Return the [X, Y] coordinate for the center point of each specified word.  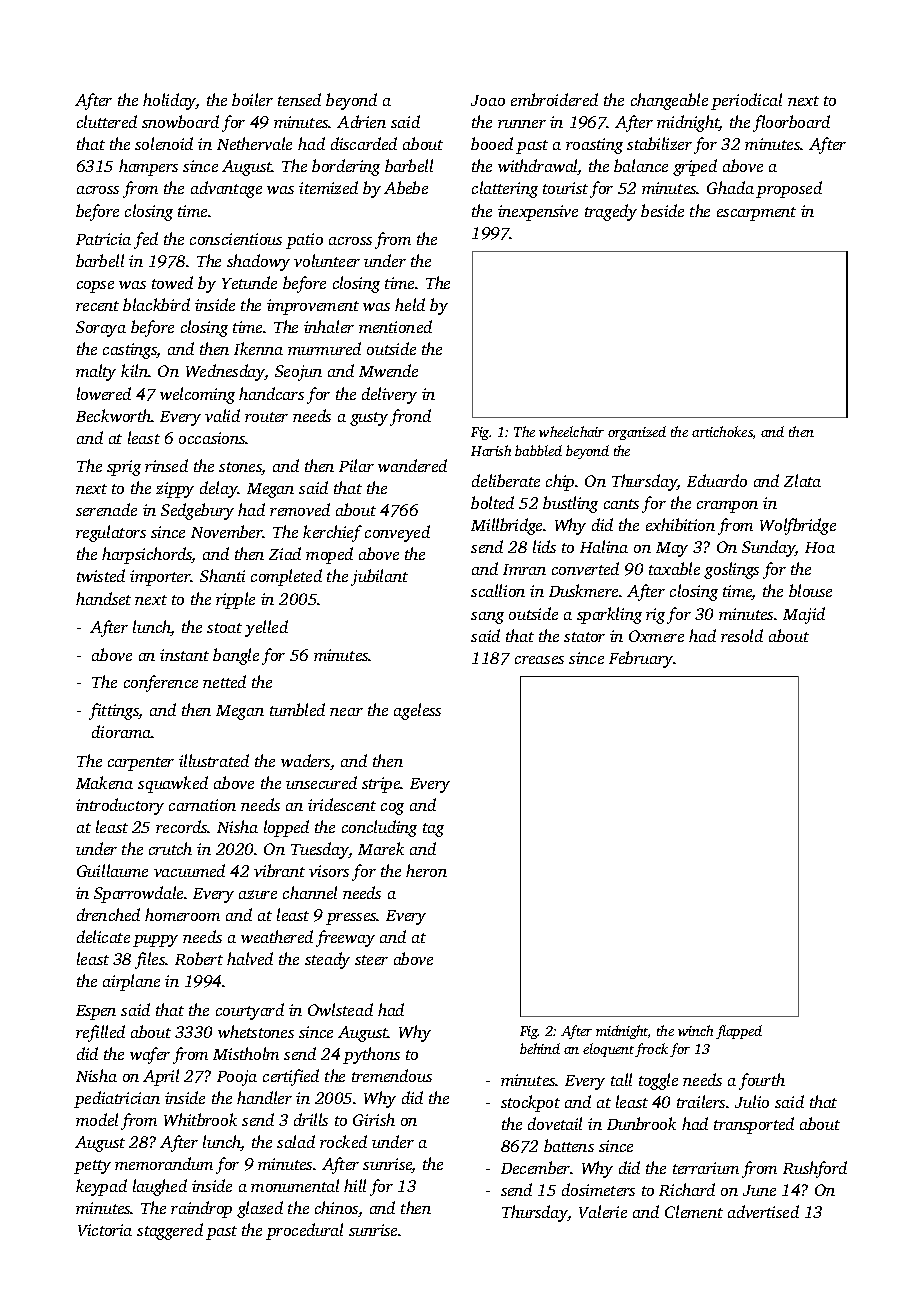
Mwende [388, 370]
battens [569, 1145]
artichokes [722, 431]
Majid [804, 615]
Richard [687, 1189]
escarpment [756, 214]
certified [291, 1077]
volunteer [327, 260]
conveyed [397, 533]
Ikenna [258, 348]
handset [103, 598]
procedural [304, 1231]
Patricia [103, 239]
